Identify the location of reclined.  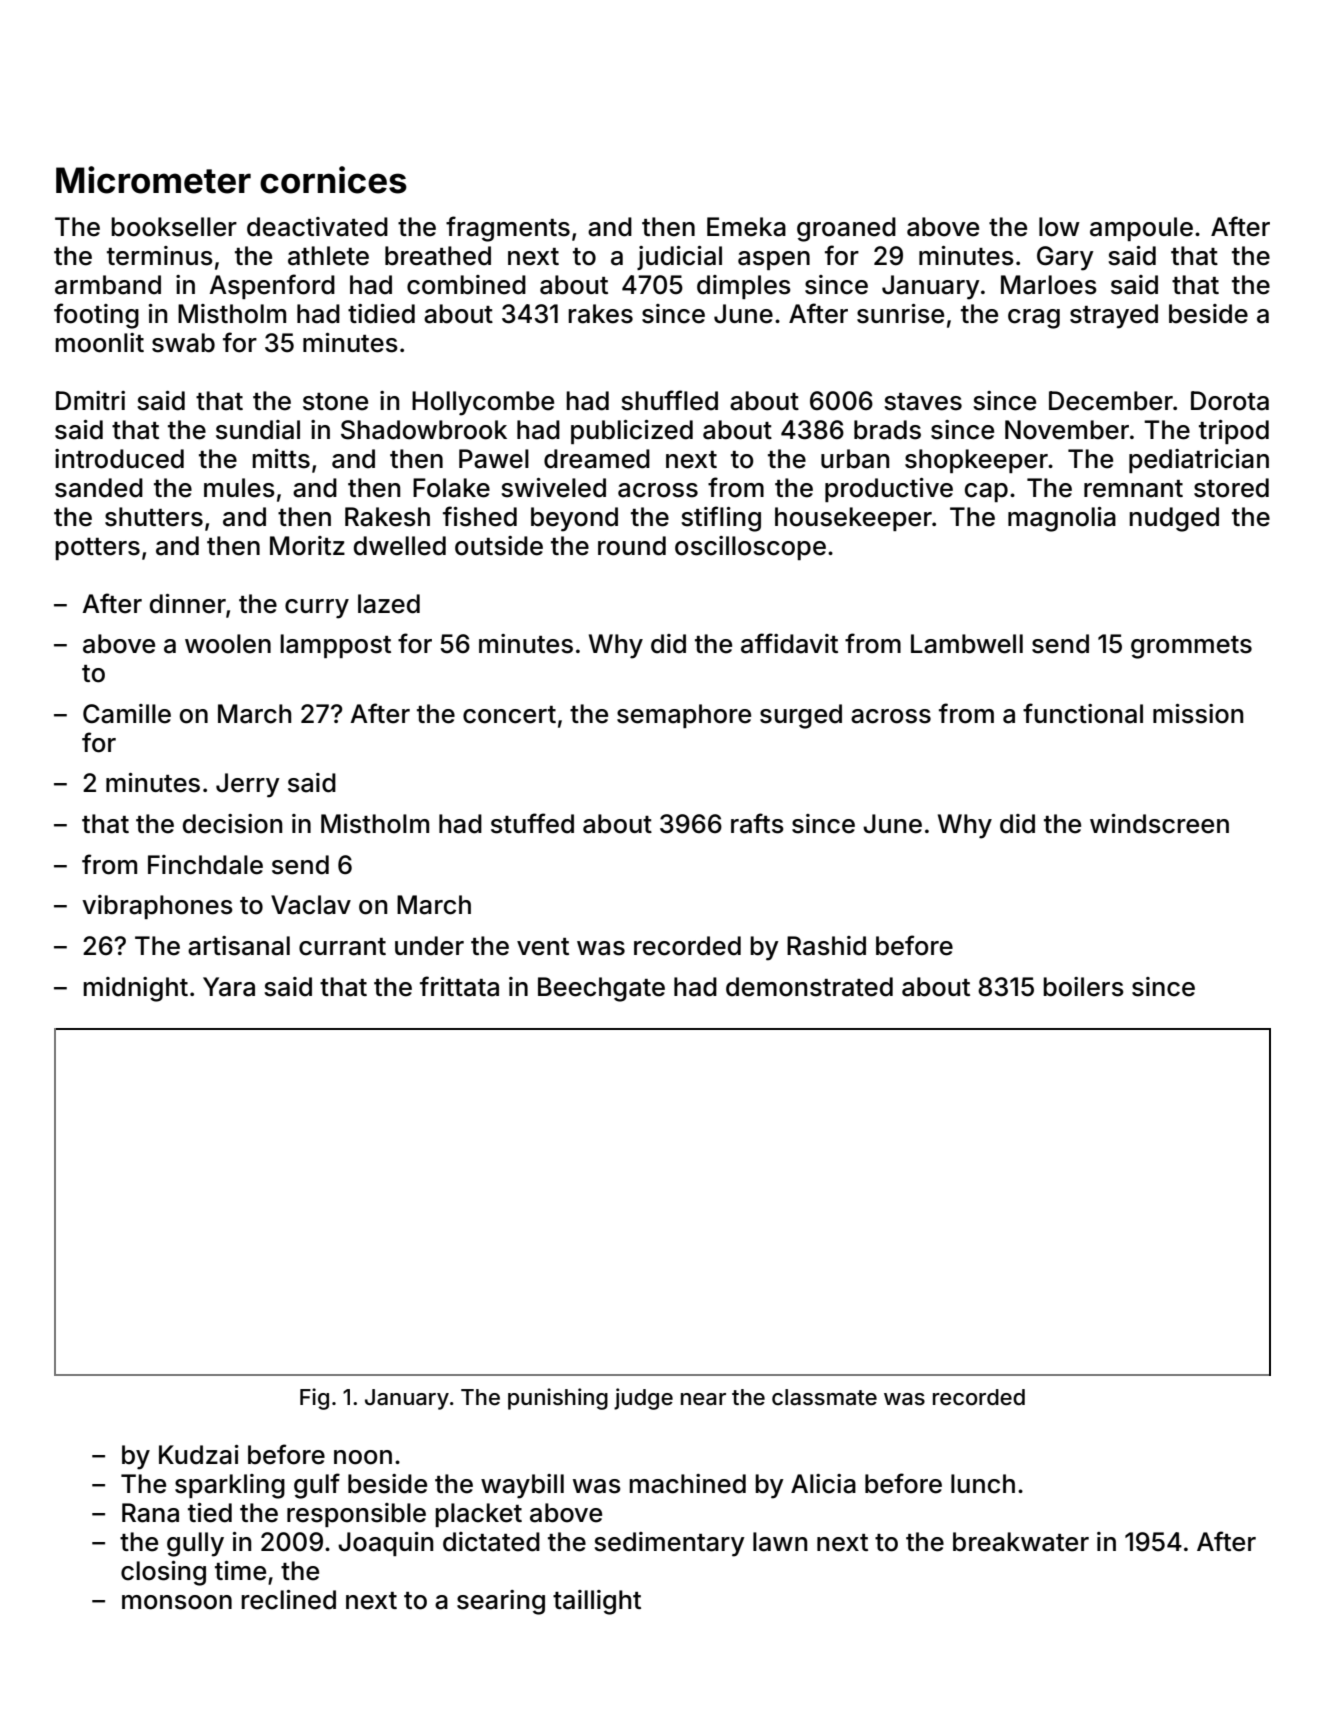
(288, 1600).
